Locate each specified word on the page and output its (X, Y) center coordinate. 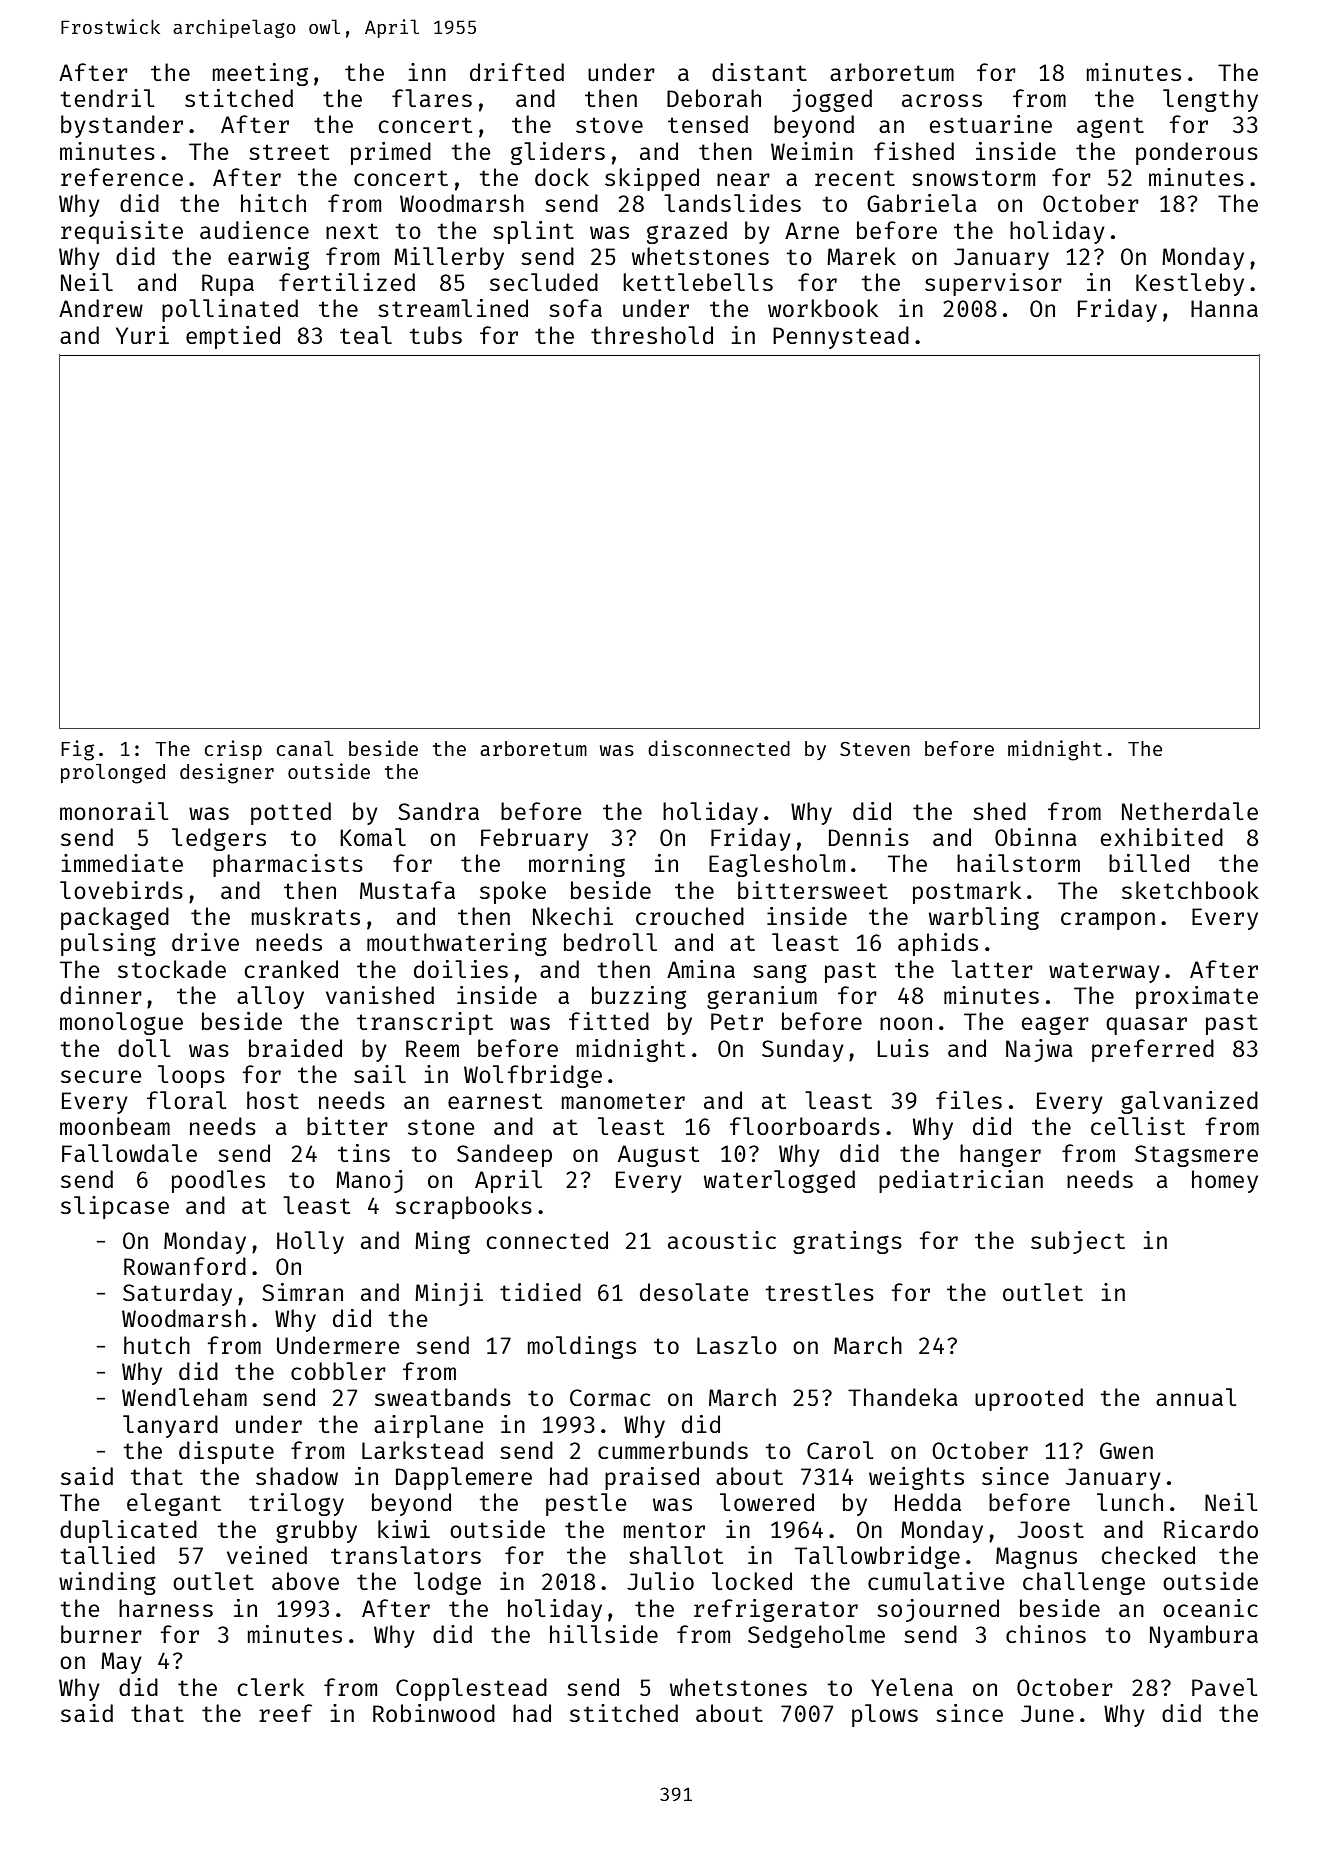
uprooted (1029, 1399)
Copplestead (471, 1689)
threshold (652, 335)
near (743, 179)
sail (380, 1074)
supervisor (993, 284)
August (658, 1156)
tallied (107, 1555)
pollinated (230, 310)
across (942, 100)
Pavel (1224, 1687)
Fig (77, 750)
